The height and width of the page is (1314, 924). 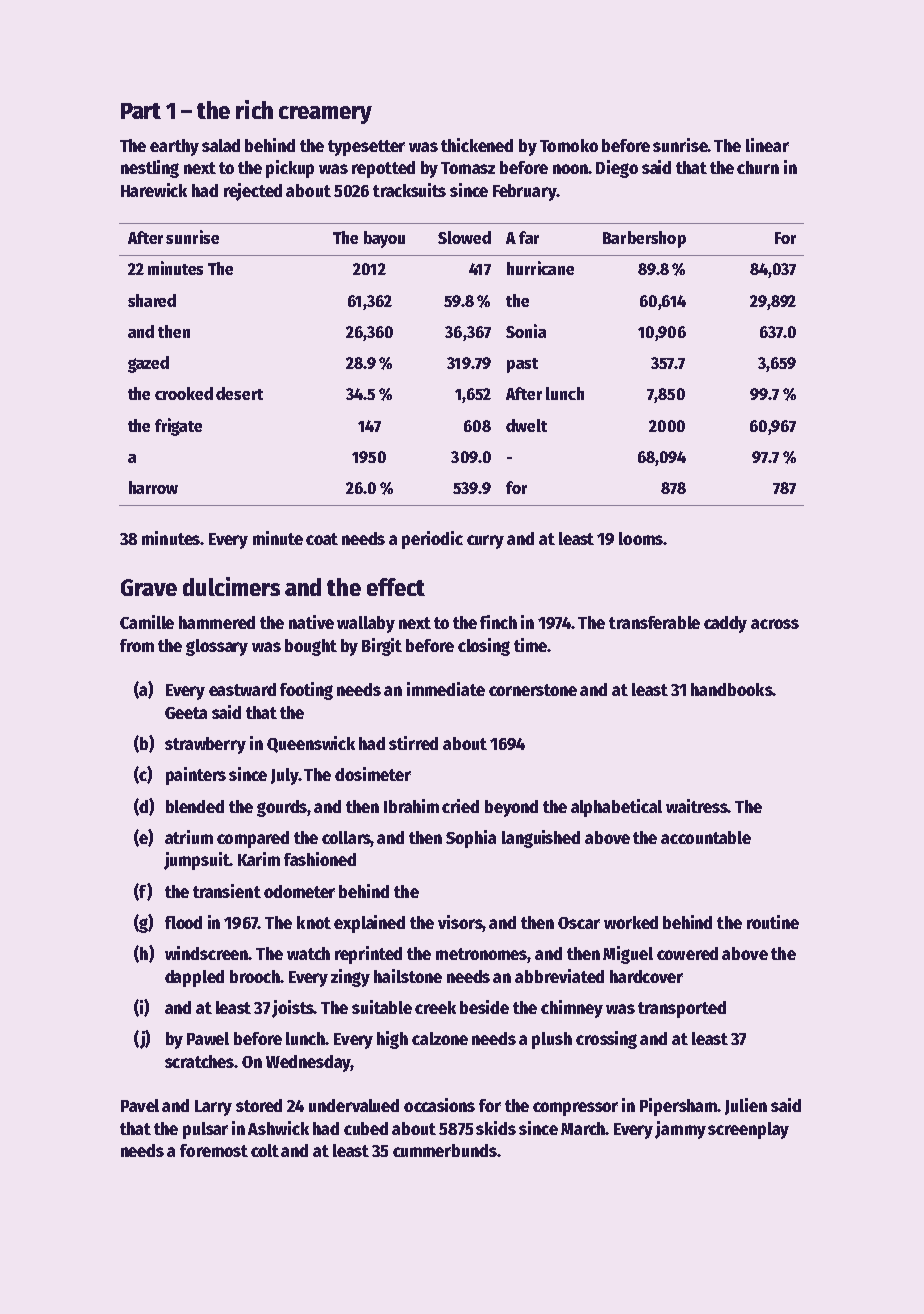 I want to click on routine, so click(x=773, y=922).
